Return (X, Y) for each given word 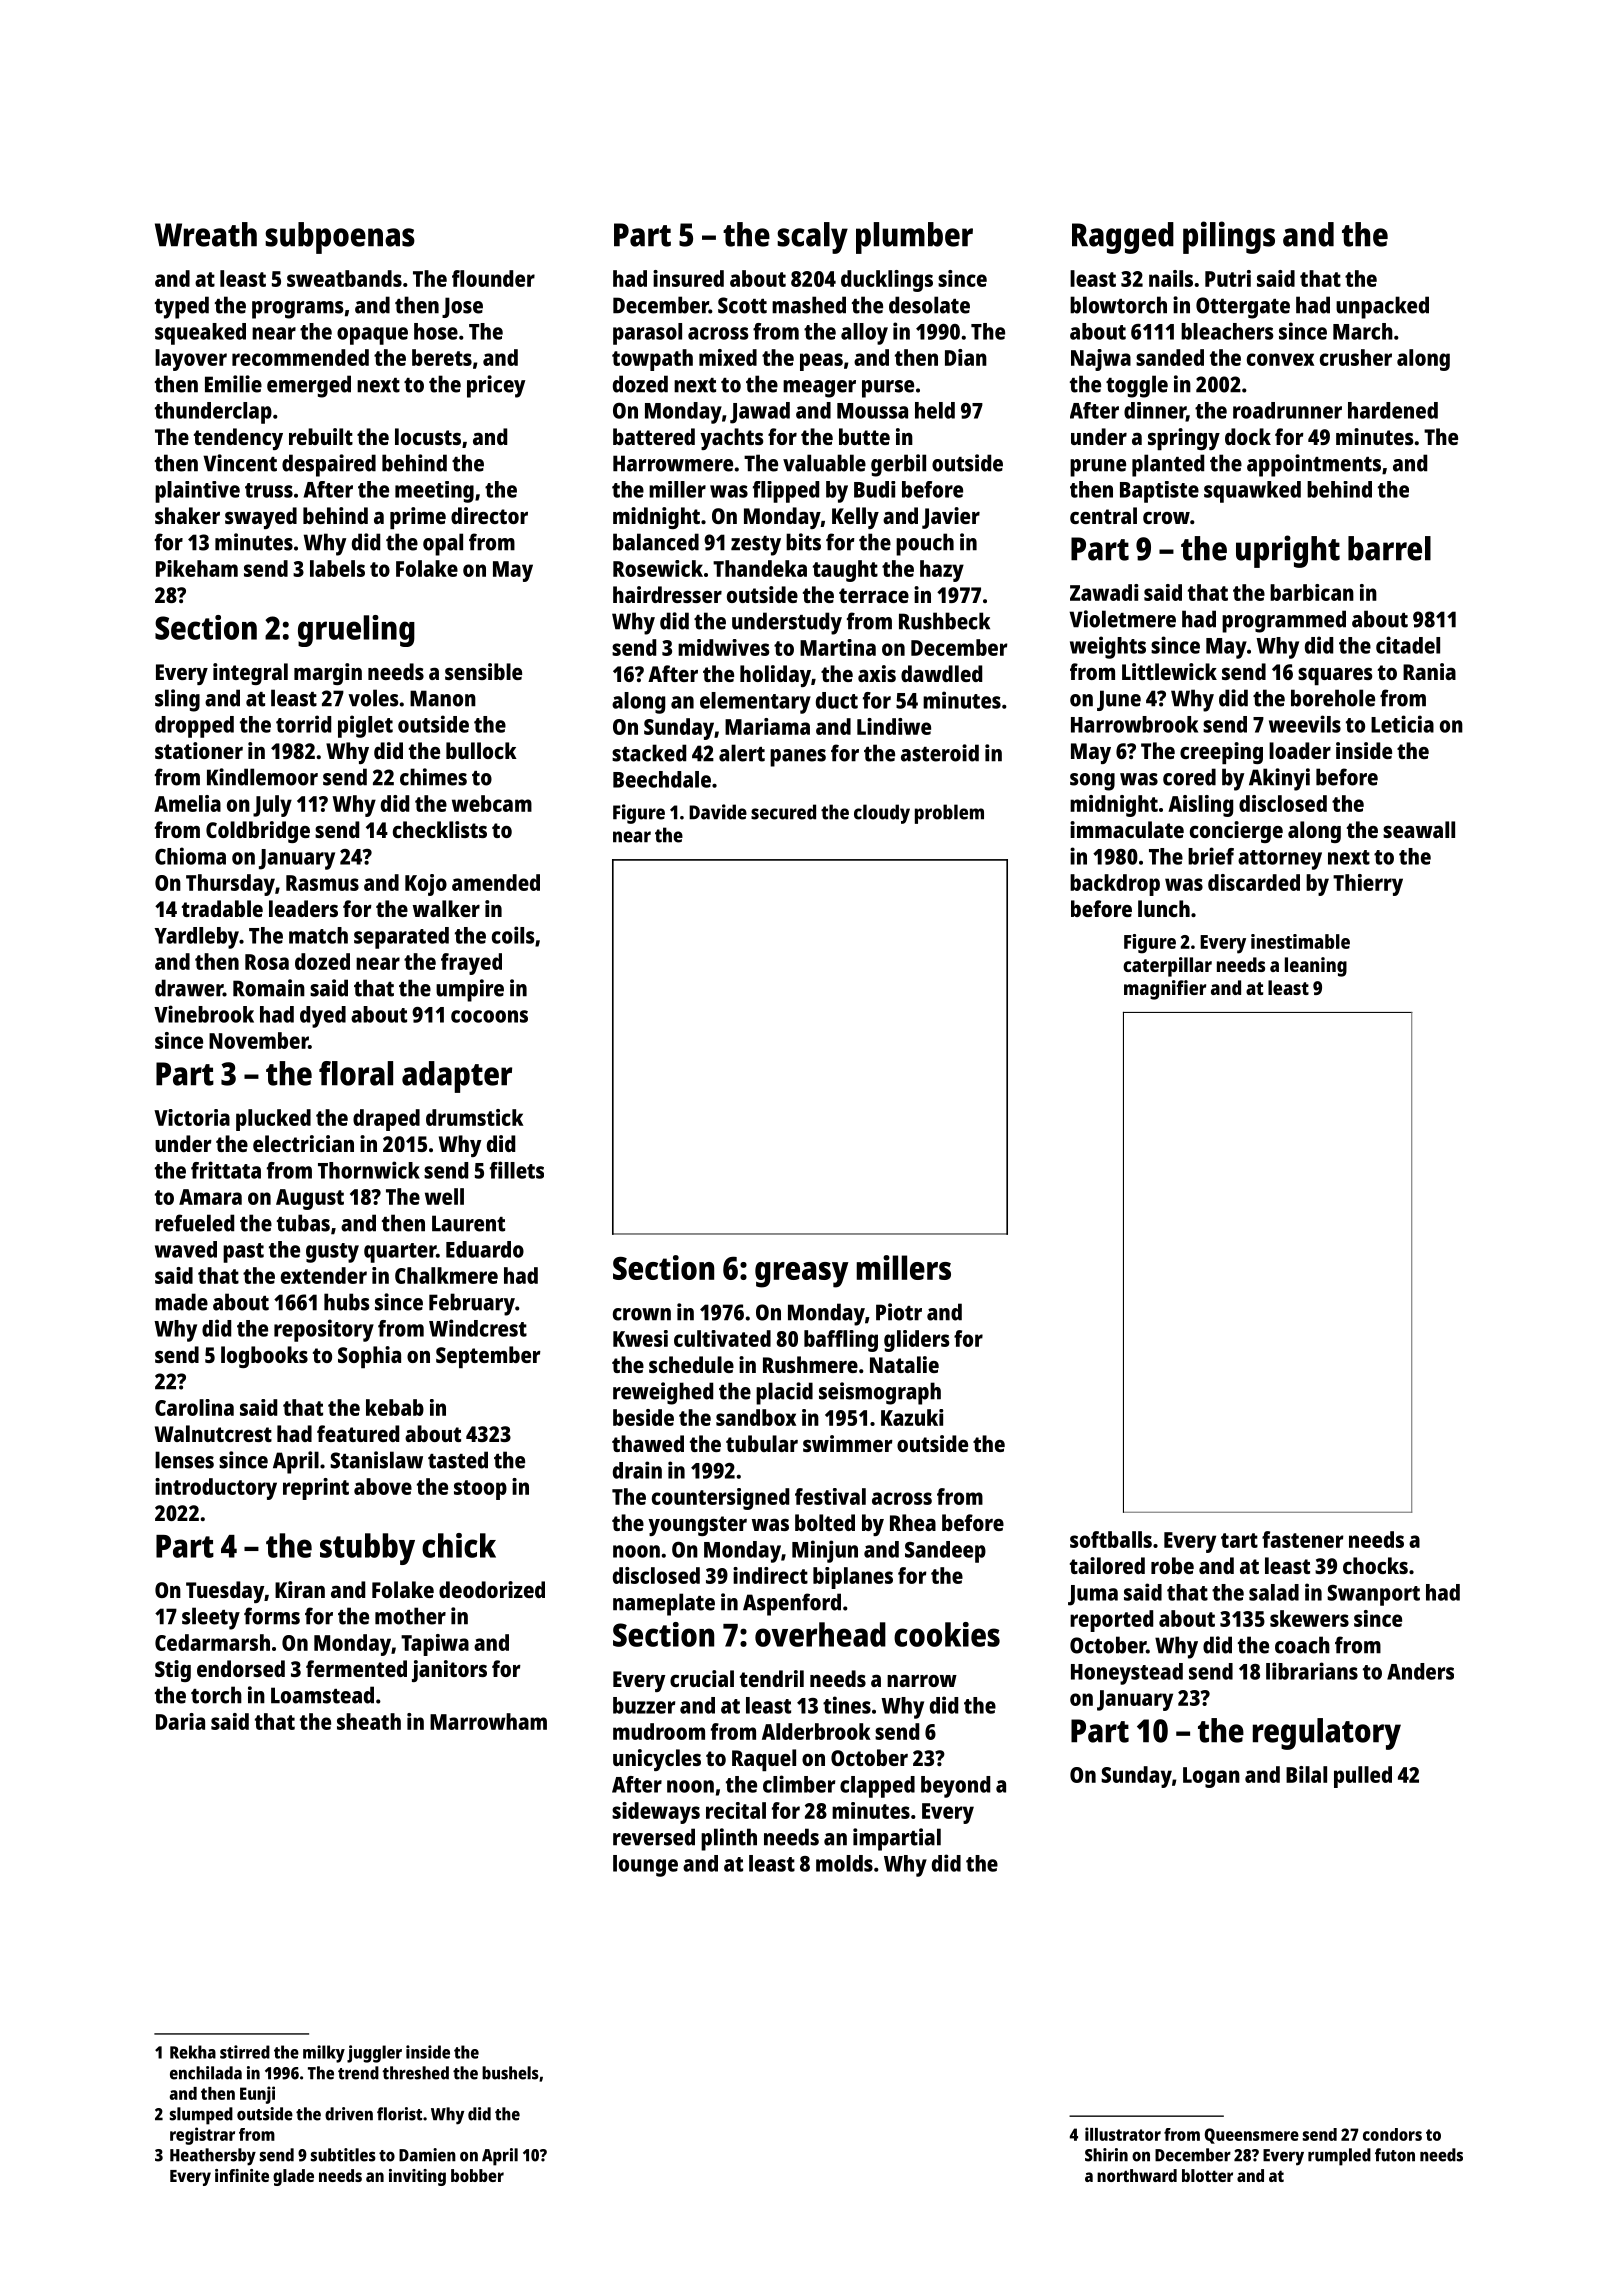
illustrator (1123, 2134)
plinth (729, 1839)
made (181, 1302)
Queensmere (1251, 2136)
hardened (1393, 410)
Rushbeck (944, 621)
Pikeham (197, 568)
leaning (1316, 967)
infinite (242, 2175)
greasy (802, 1275)
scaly (812, 238)
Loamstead (322, 1695)
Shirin (1106, 2155)
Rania (1429, 671)
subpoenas (340, 238)
